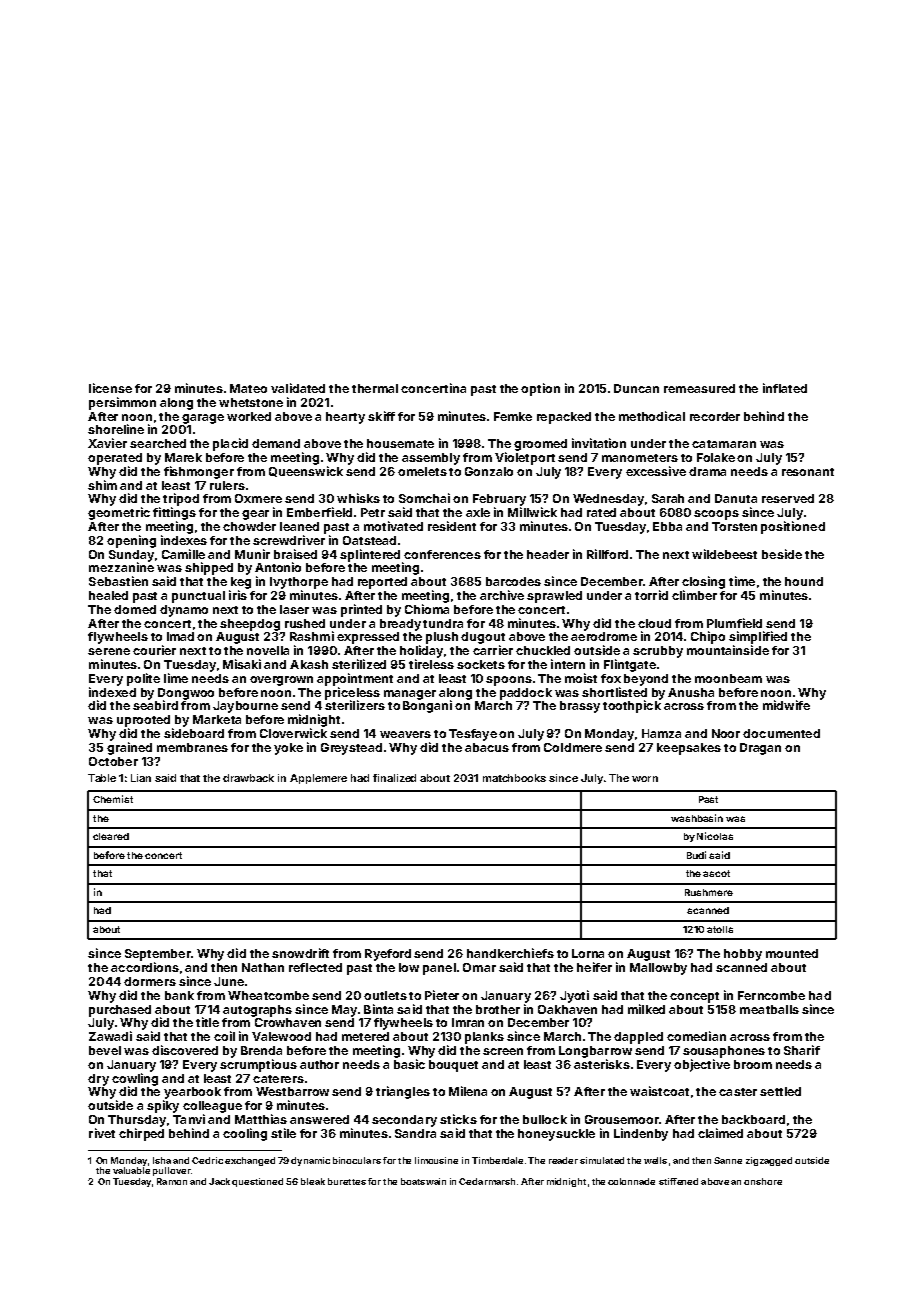  What do you see at coordinates (689, 749) in the screenshot?
I see `keepsakes` at bounding box center [689, 749].
